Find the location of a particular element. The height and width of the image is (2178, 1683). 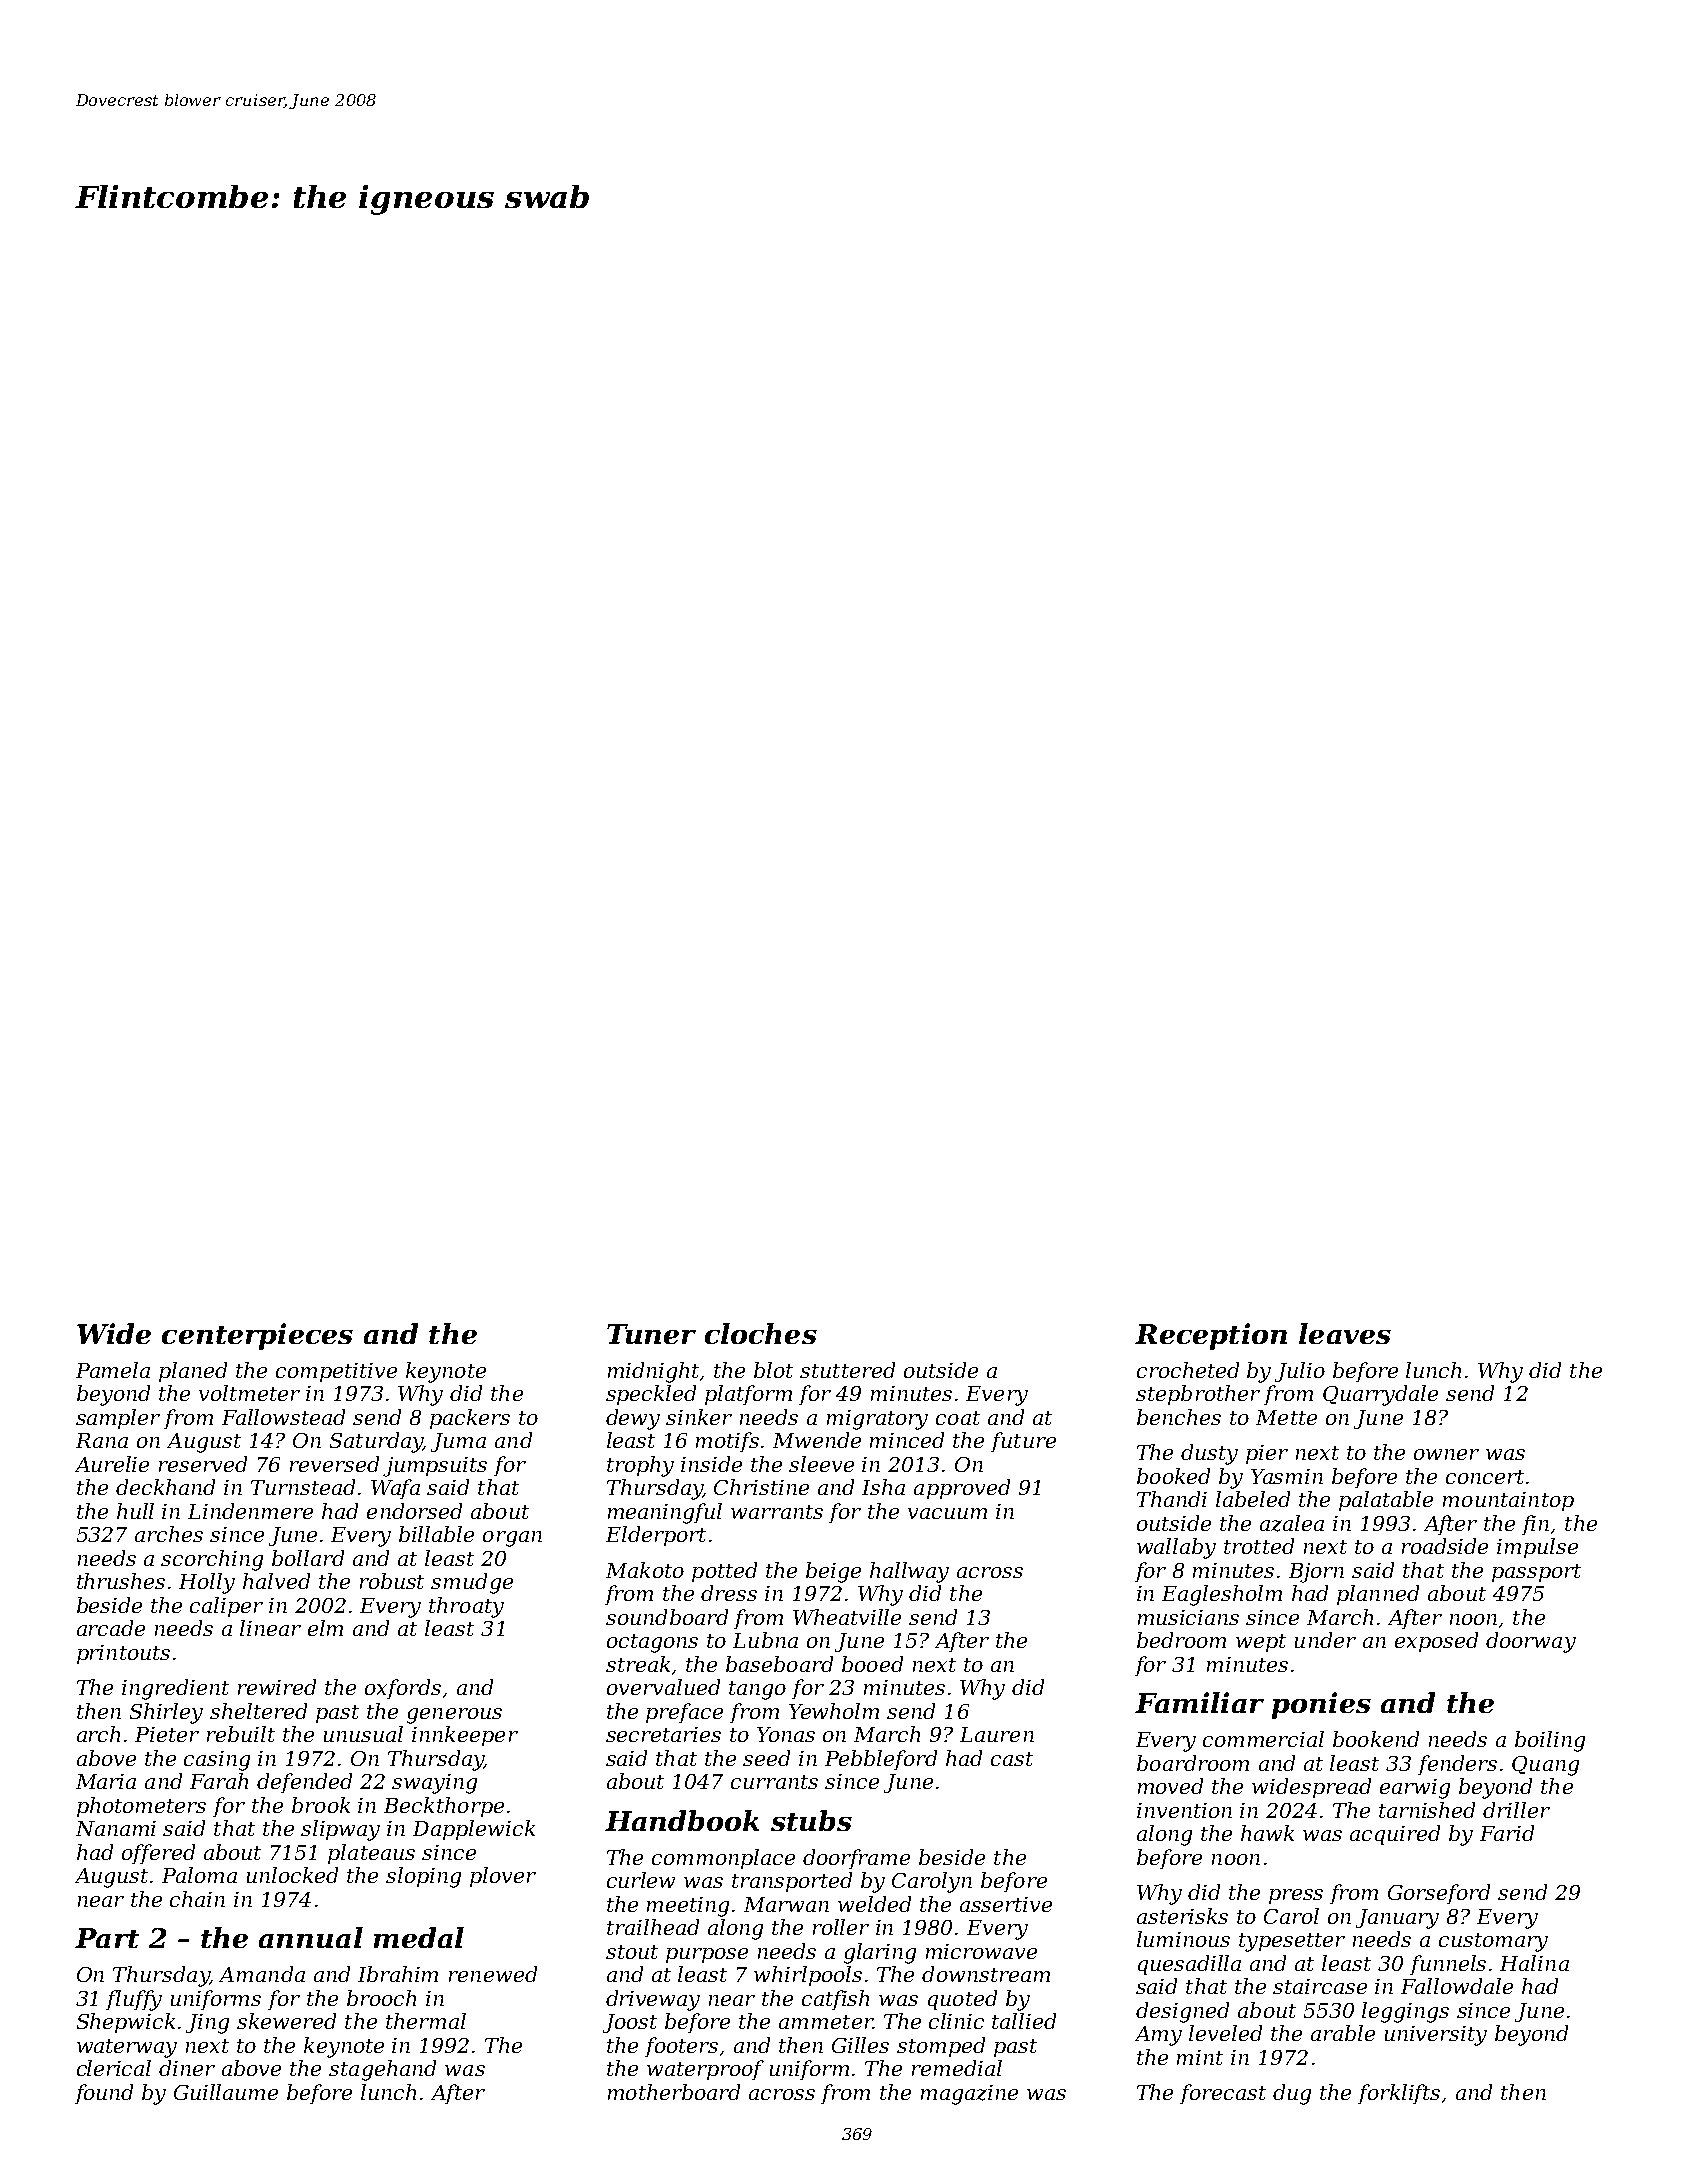

leaves is located at coordinates (1345, 1333).
